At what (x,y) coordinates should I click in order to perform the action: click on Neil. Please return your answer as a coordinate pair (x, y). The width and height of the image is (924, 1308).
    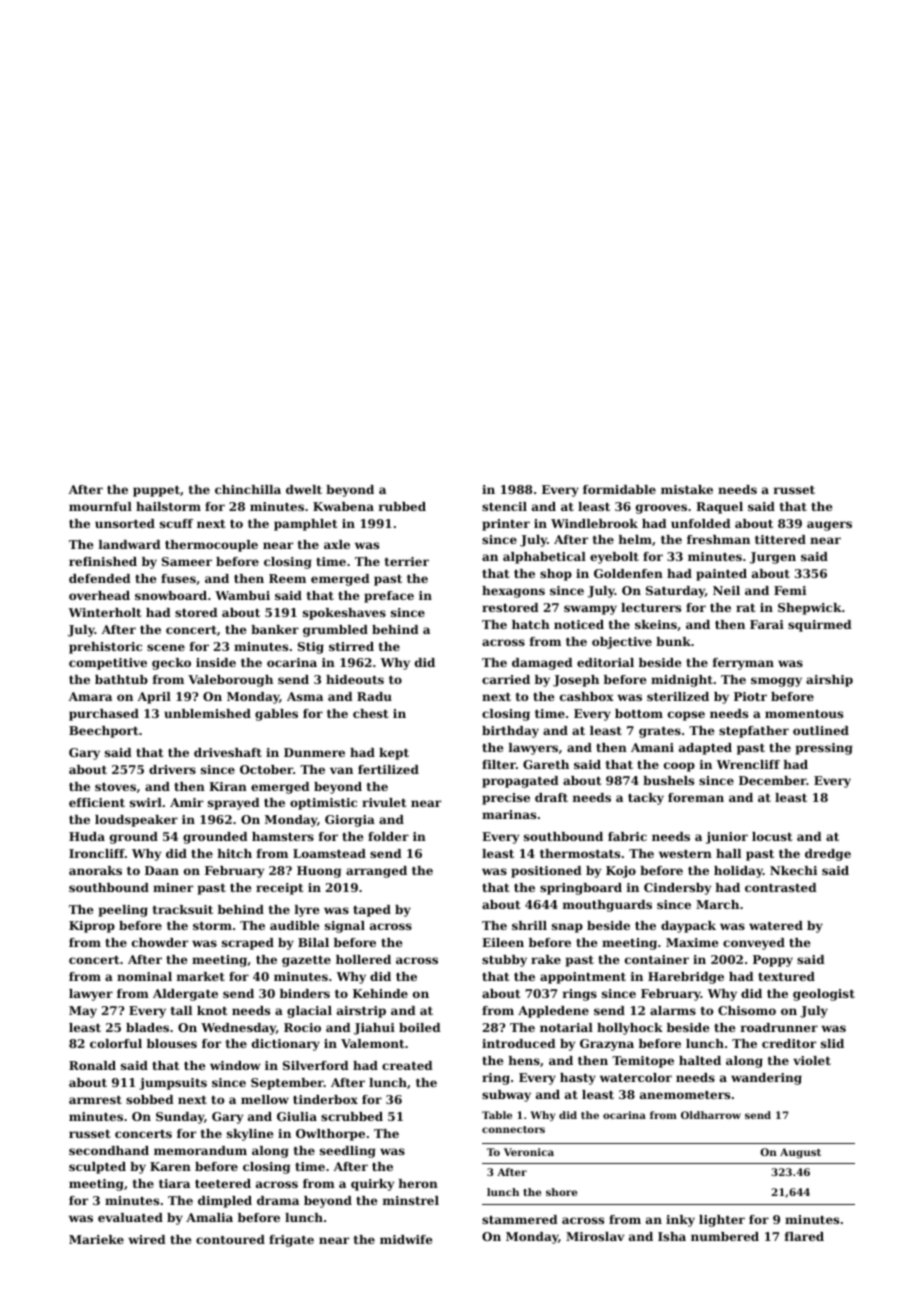
    Looking at the image, I should click on (726, 590).
